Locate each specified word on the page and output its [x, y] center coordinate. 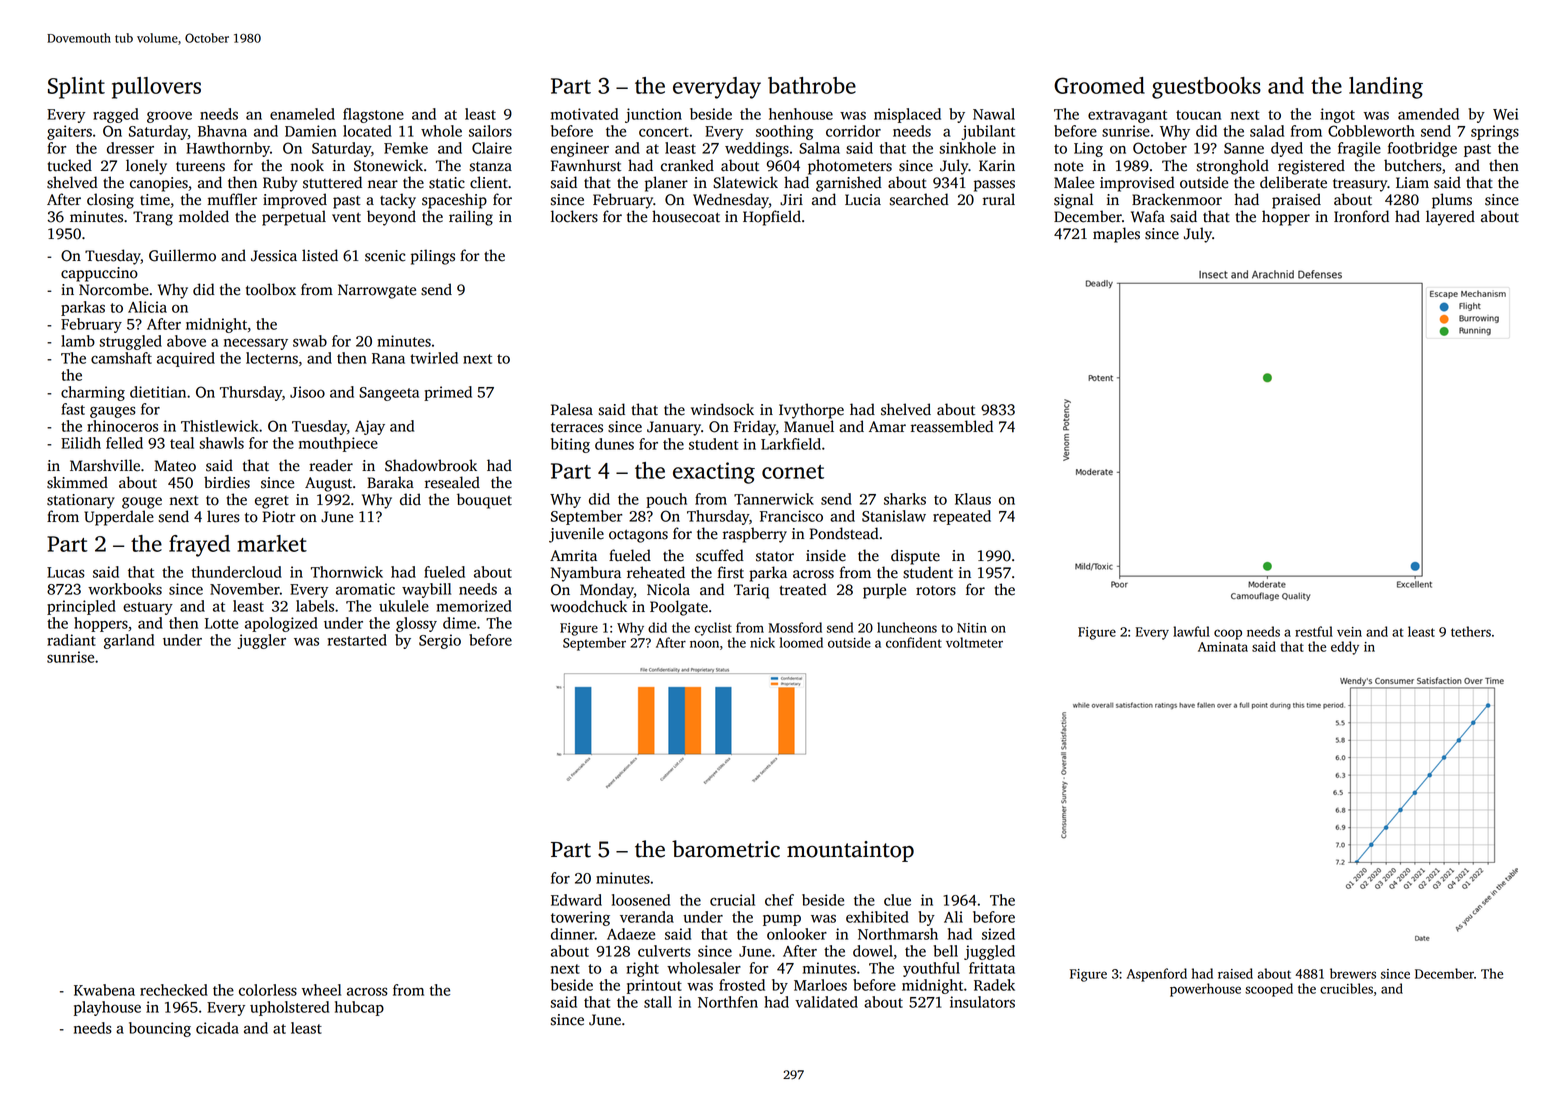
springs [1495, 132]
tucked [70, 165]
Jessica [274, 256]
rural [999, 199]
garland [129, 641]
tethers [1471, 631]
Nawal [994, 114]
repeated [962, 517]
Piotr [279, 517]
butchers [1413, 165]
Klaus [973, 499]
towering [580, 918]
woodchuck [589, 606]
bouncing [160, 1029]
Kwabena [104, 990]
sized [998, 934]
